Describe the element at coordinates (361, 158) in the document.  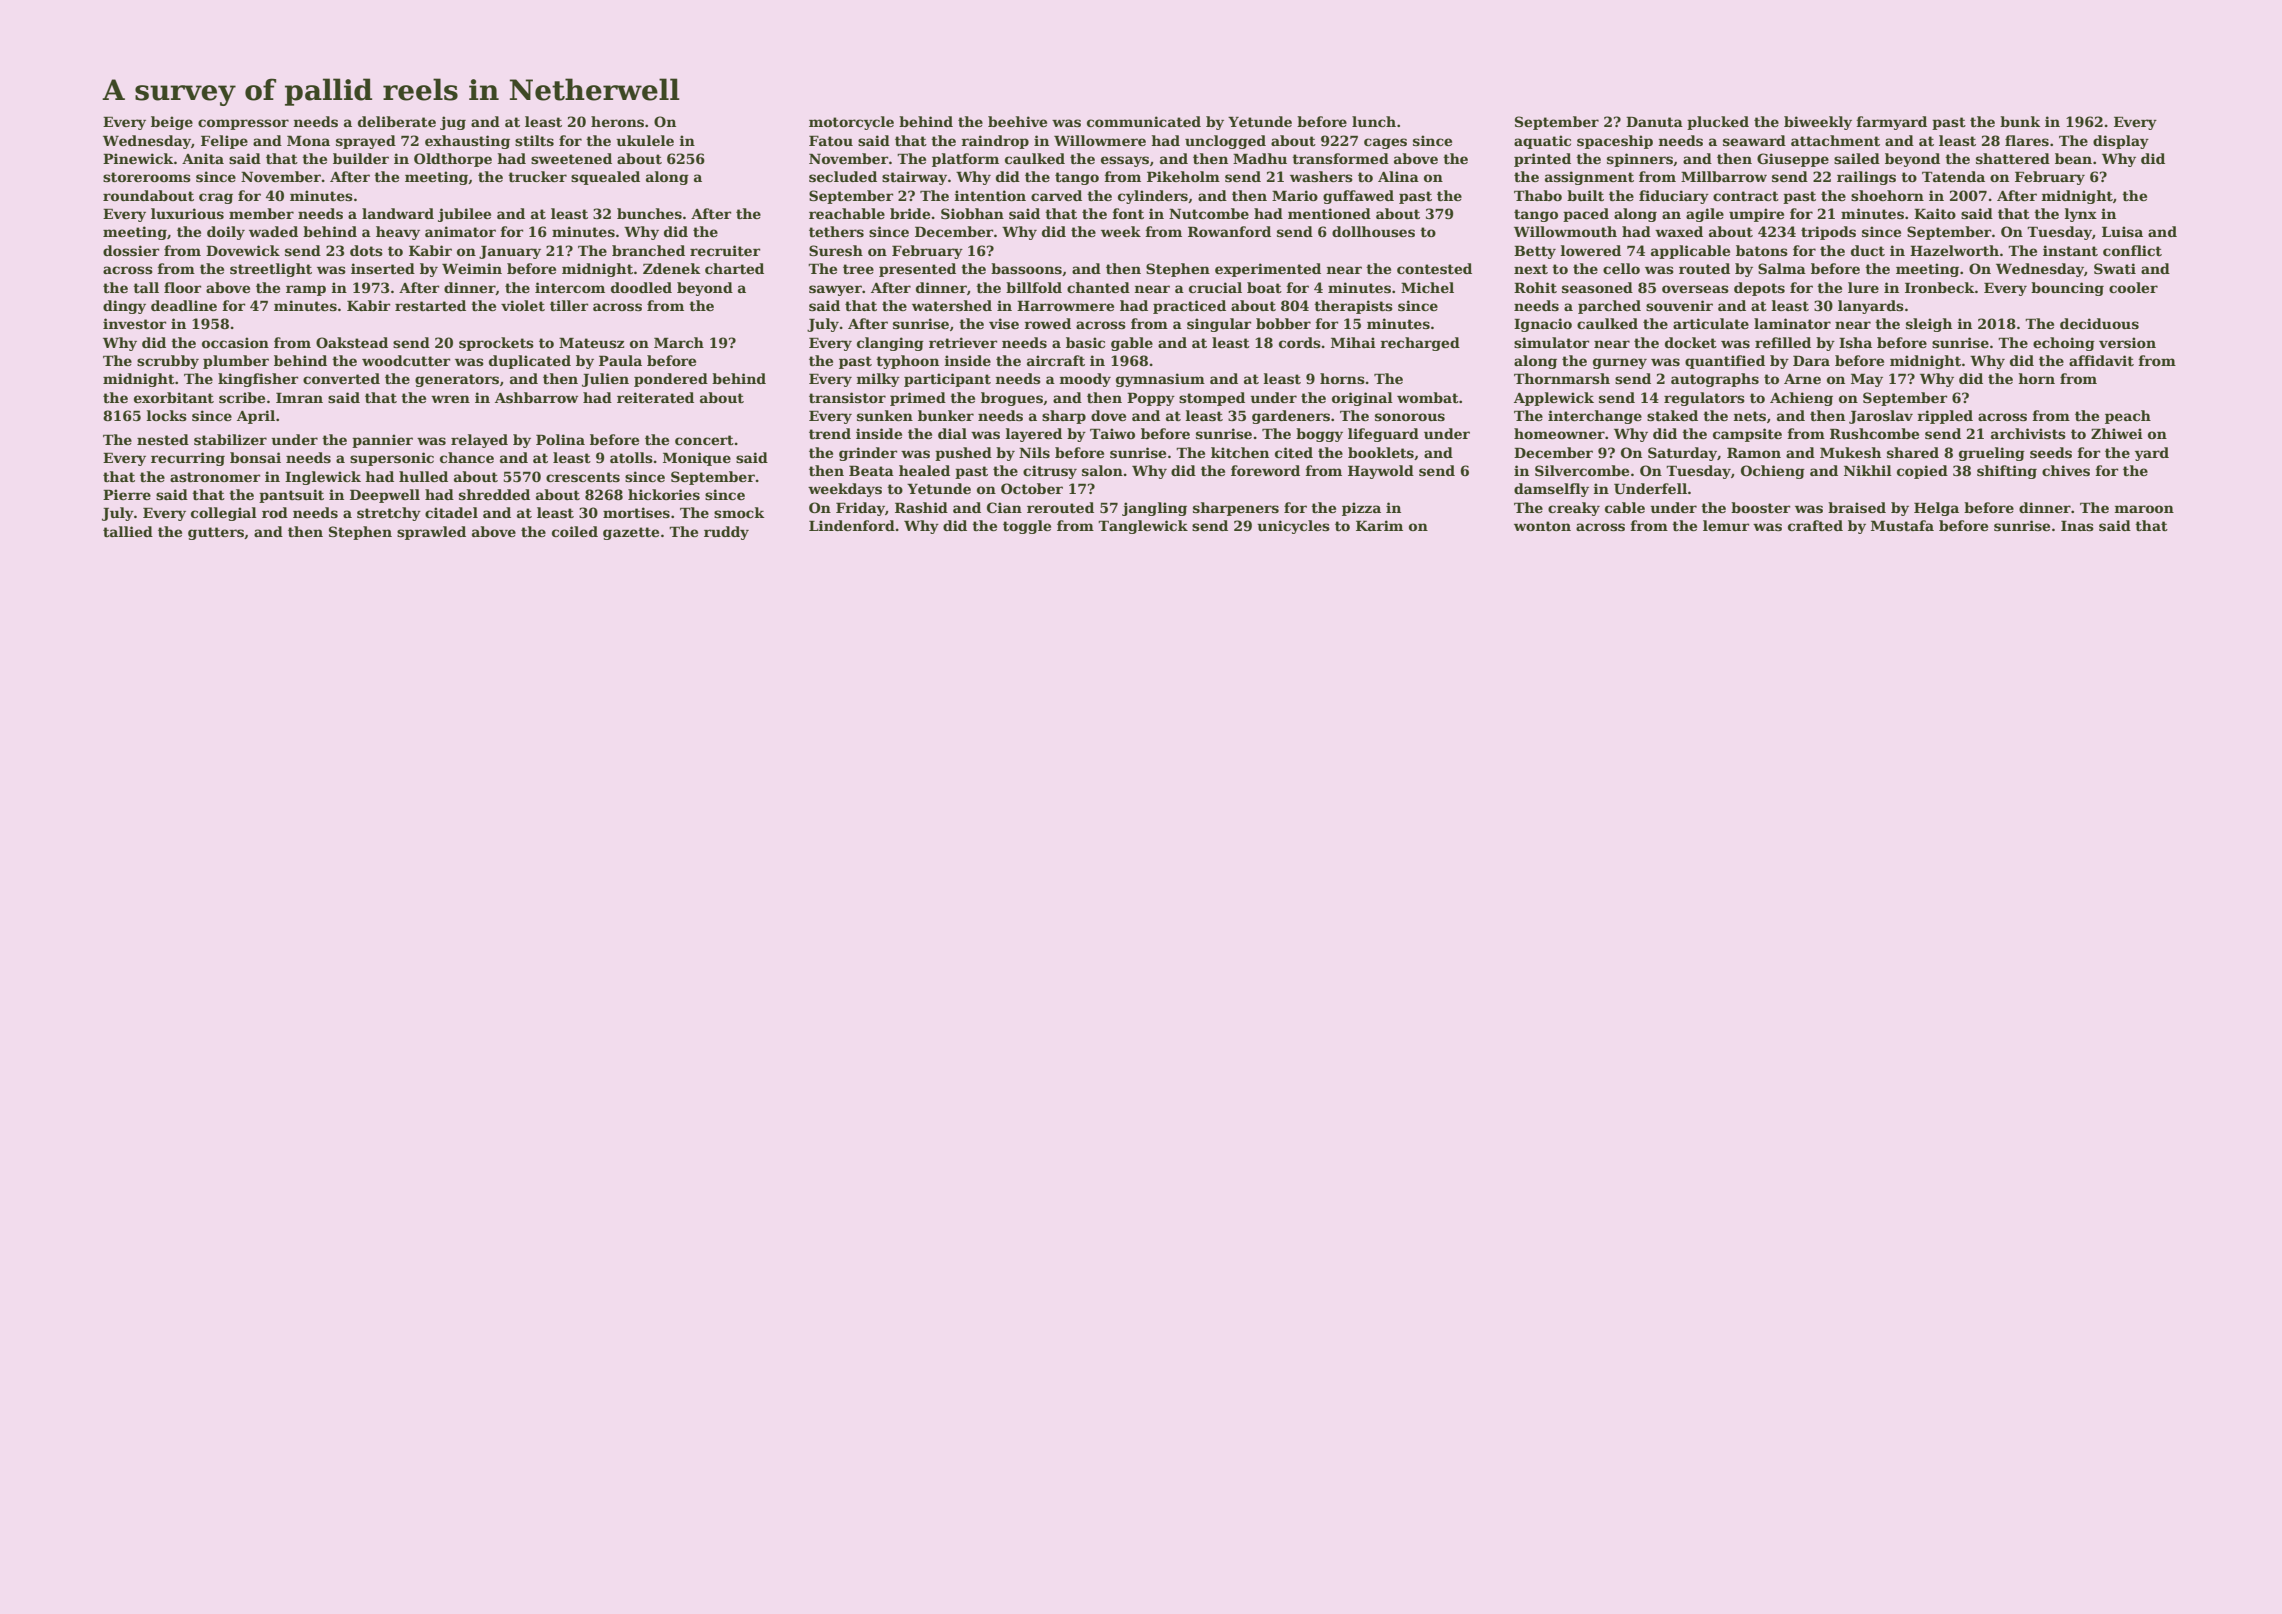
I see `builder` at that location.
